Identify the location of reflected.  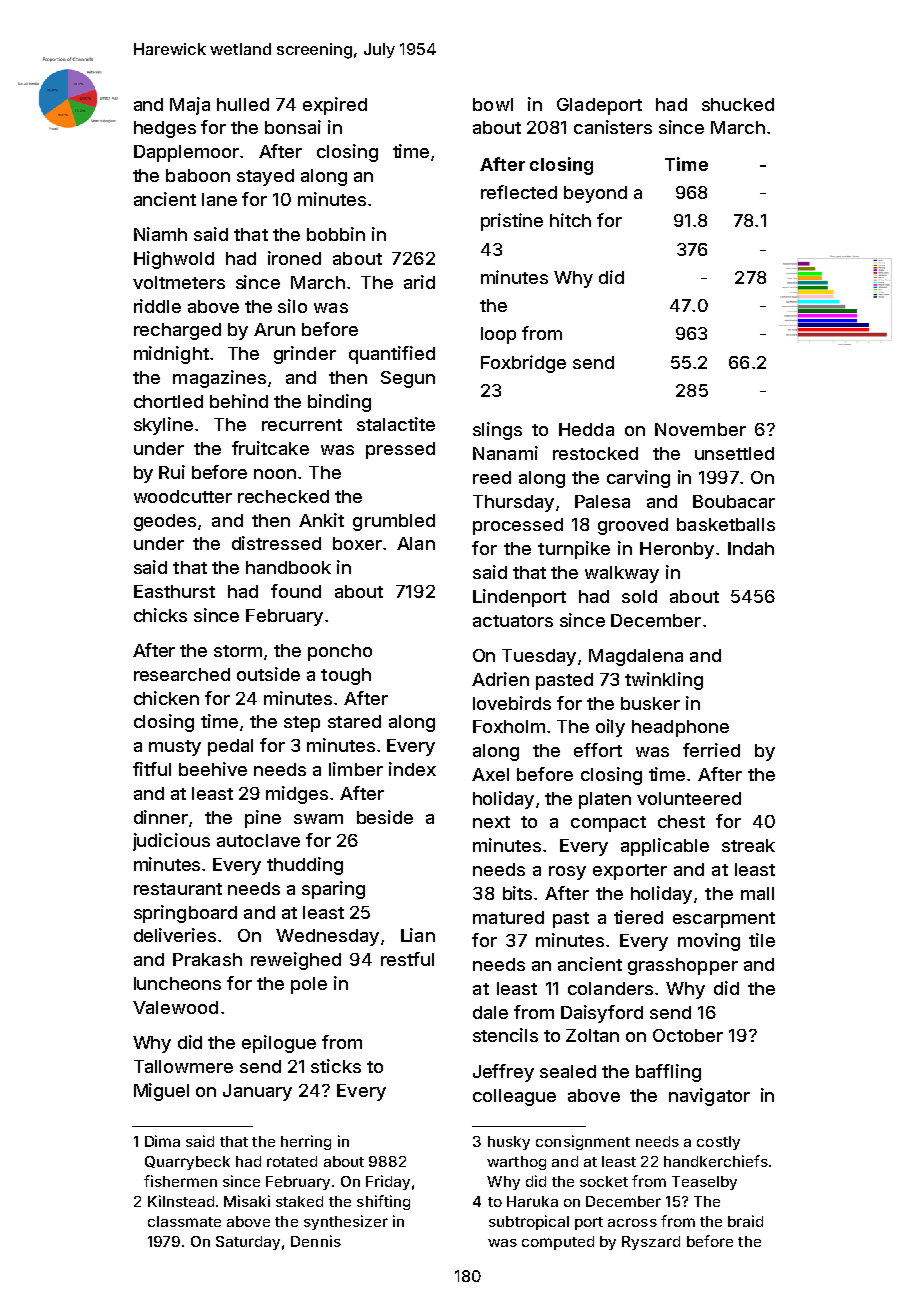
(519, 192).
